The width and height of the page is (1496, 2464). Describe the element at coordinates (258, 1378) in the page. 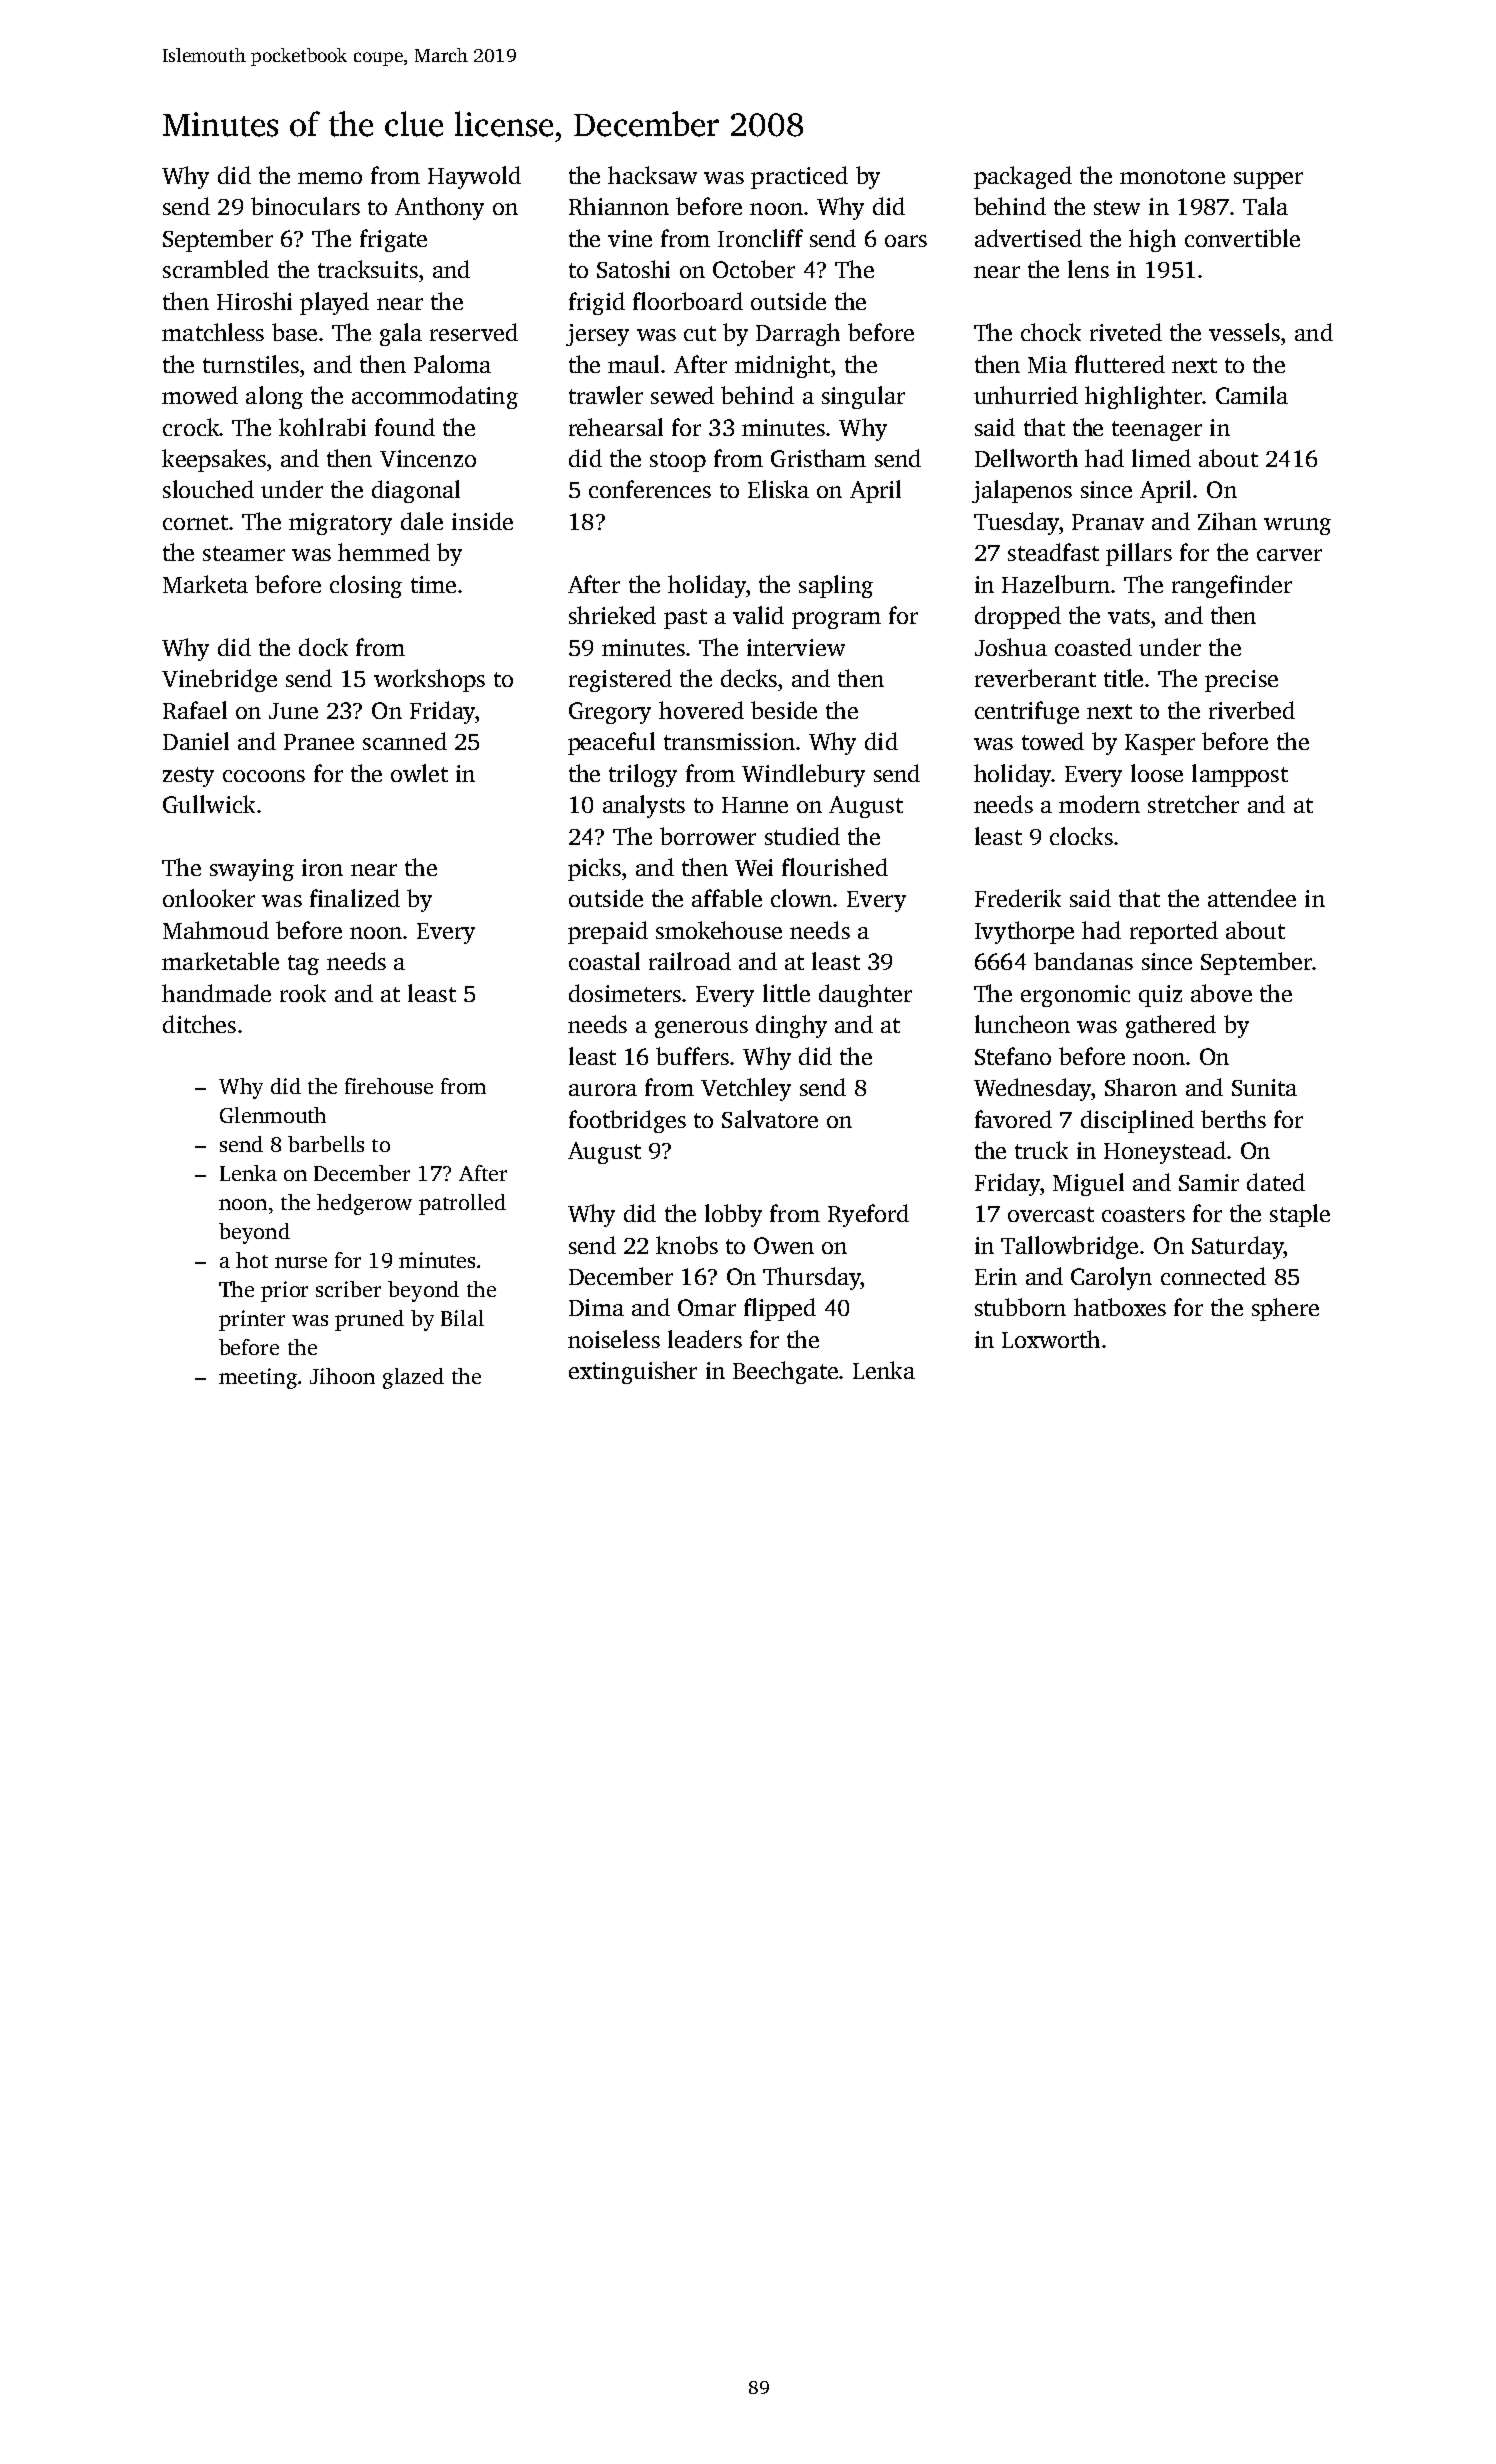

I see `meeting` at that location.
